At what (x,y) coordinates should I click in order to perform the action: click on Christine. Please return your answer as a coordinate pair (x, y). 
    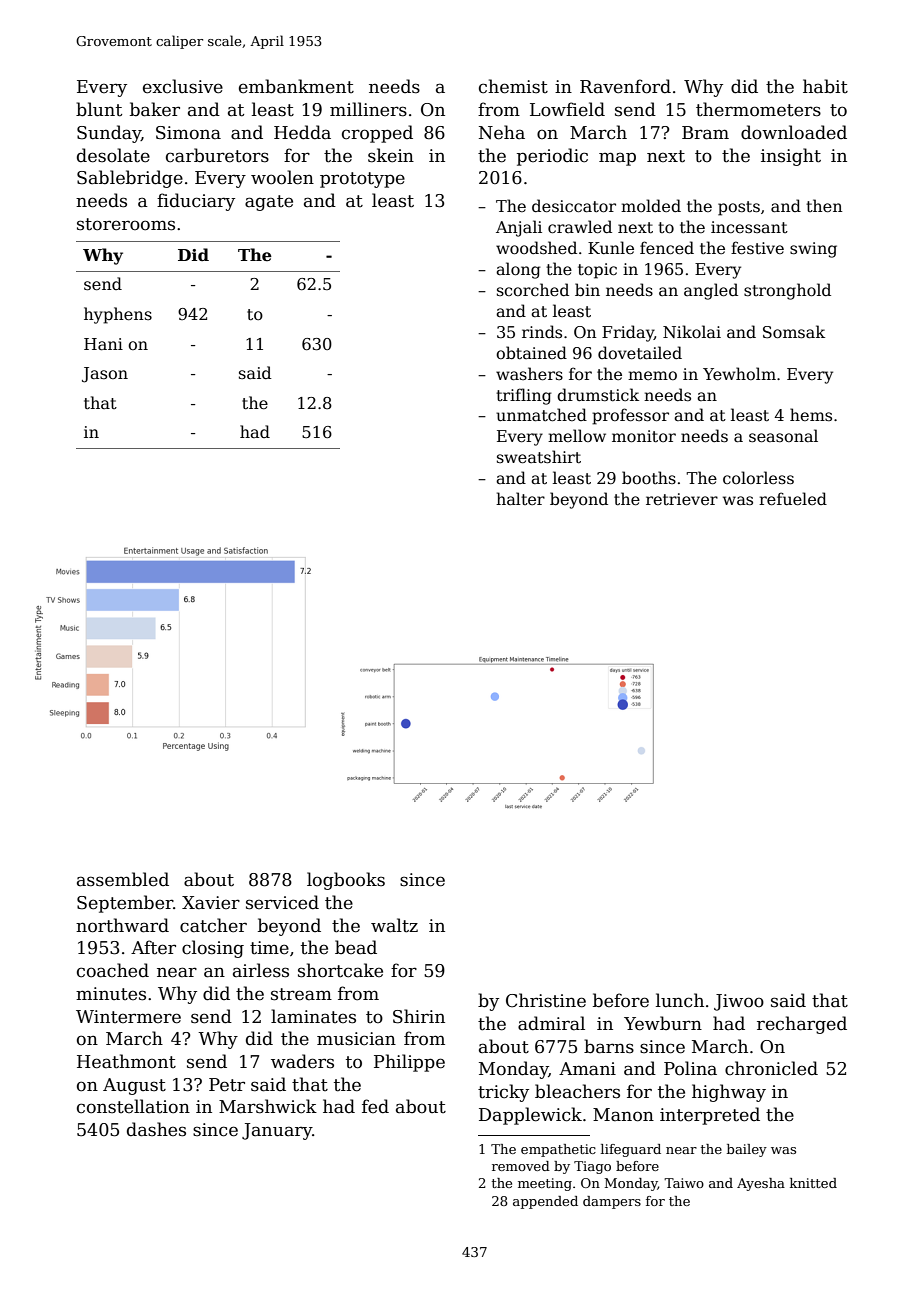
    Looking at the image, I should click on (546, 1000).
